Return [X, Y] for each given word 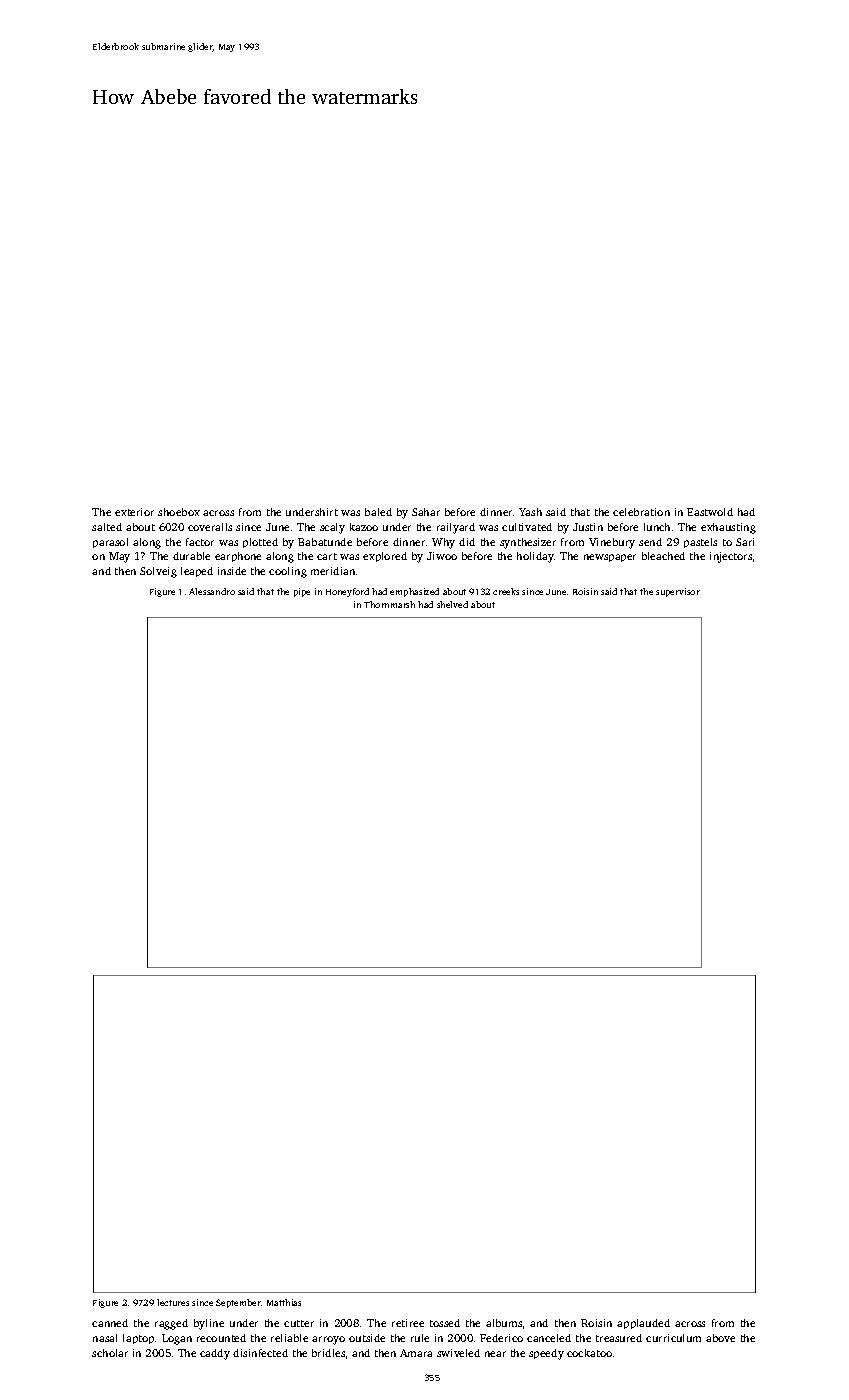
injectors [731, 557]
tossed [445, 1323]
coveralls [210, 527]
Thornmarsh [389, 604]
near [495, 1354]
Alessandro [212, 591]
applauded [643, 1324]
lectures [173, 1302]
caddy [215, 1354]
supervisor [678, 592]
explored [385, 557]
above [720, 1338]
